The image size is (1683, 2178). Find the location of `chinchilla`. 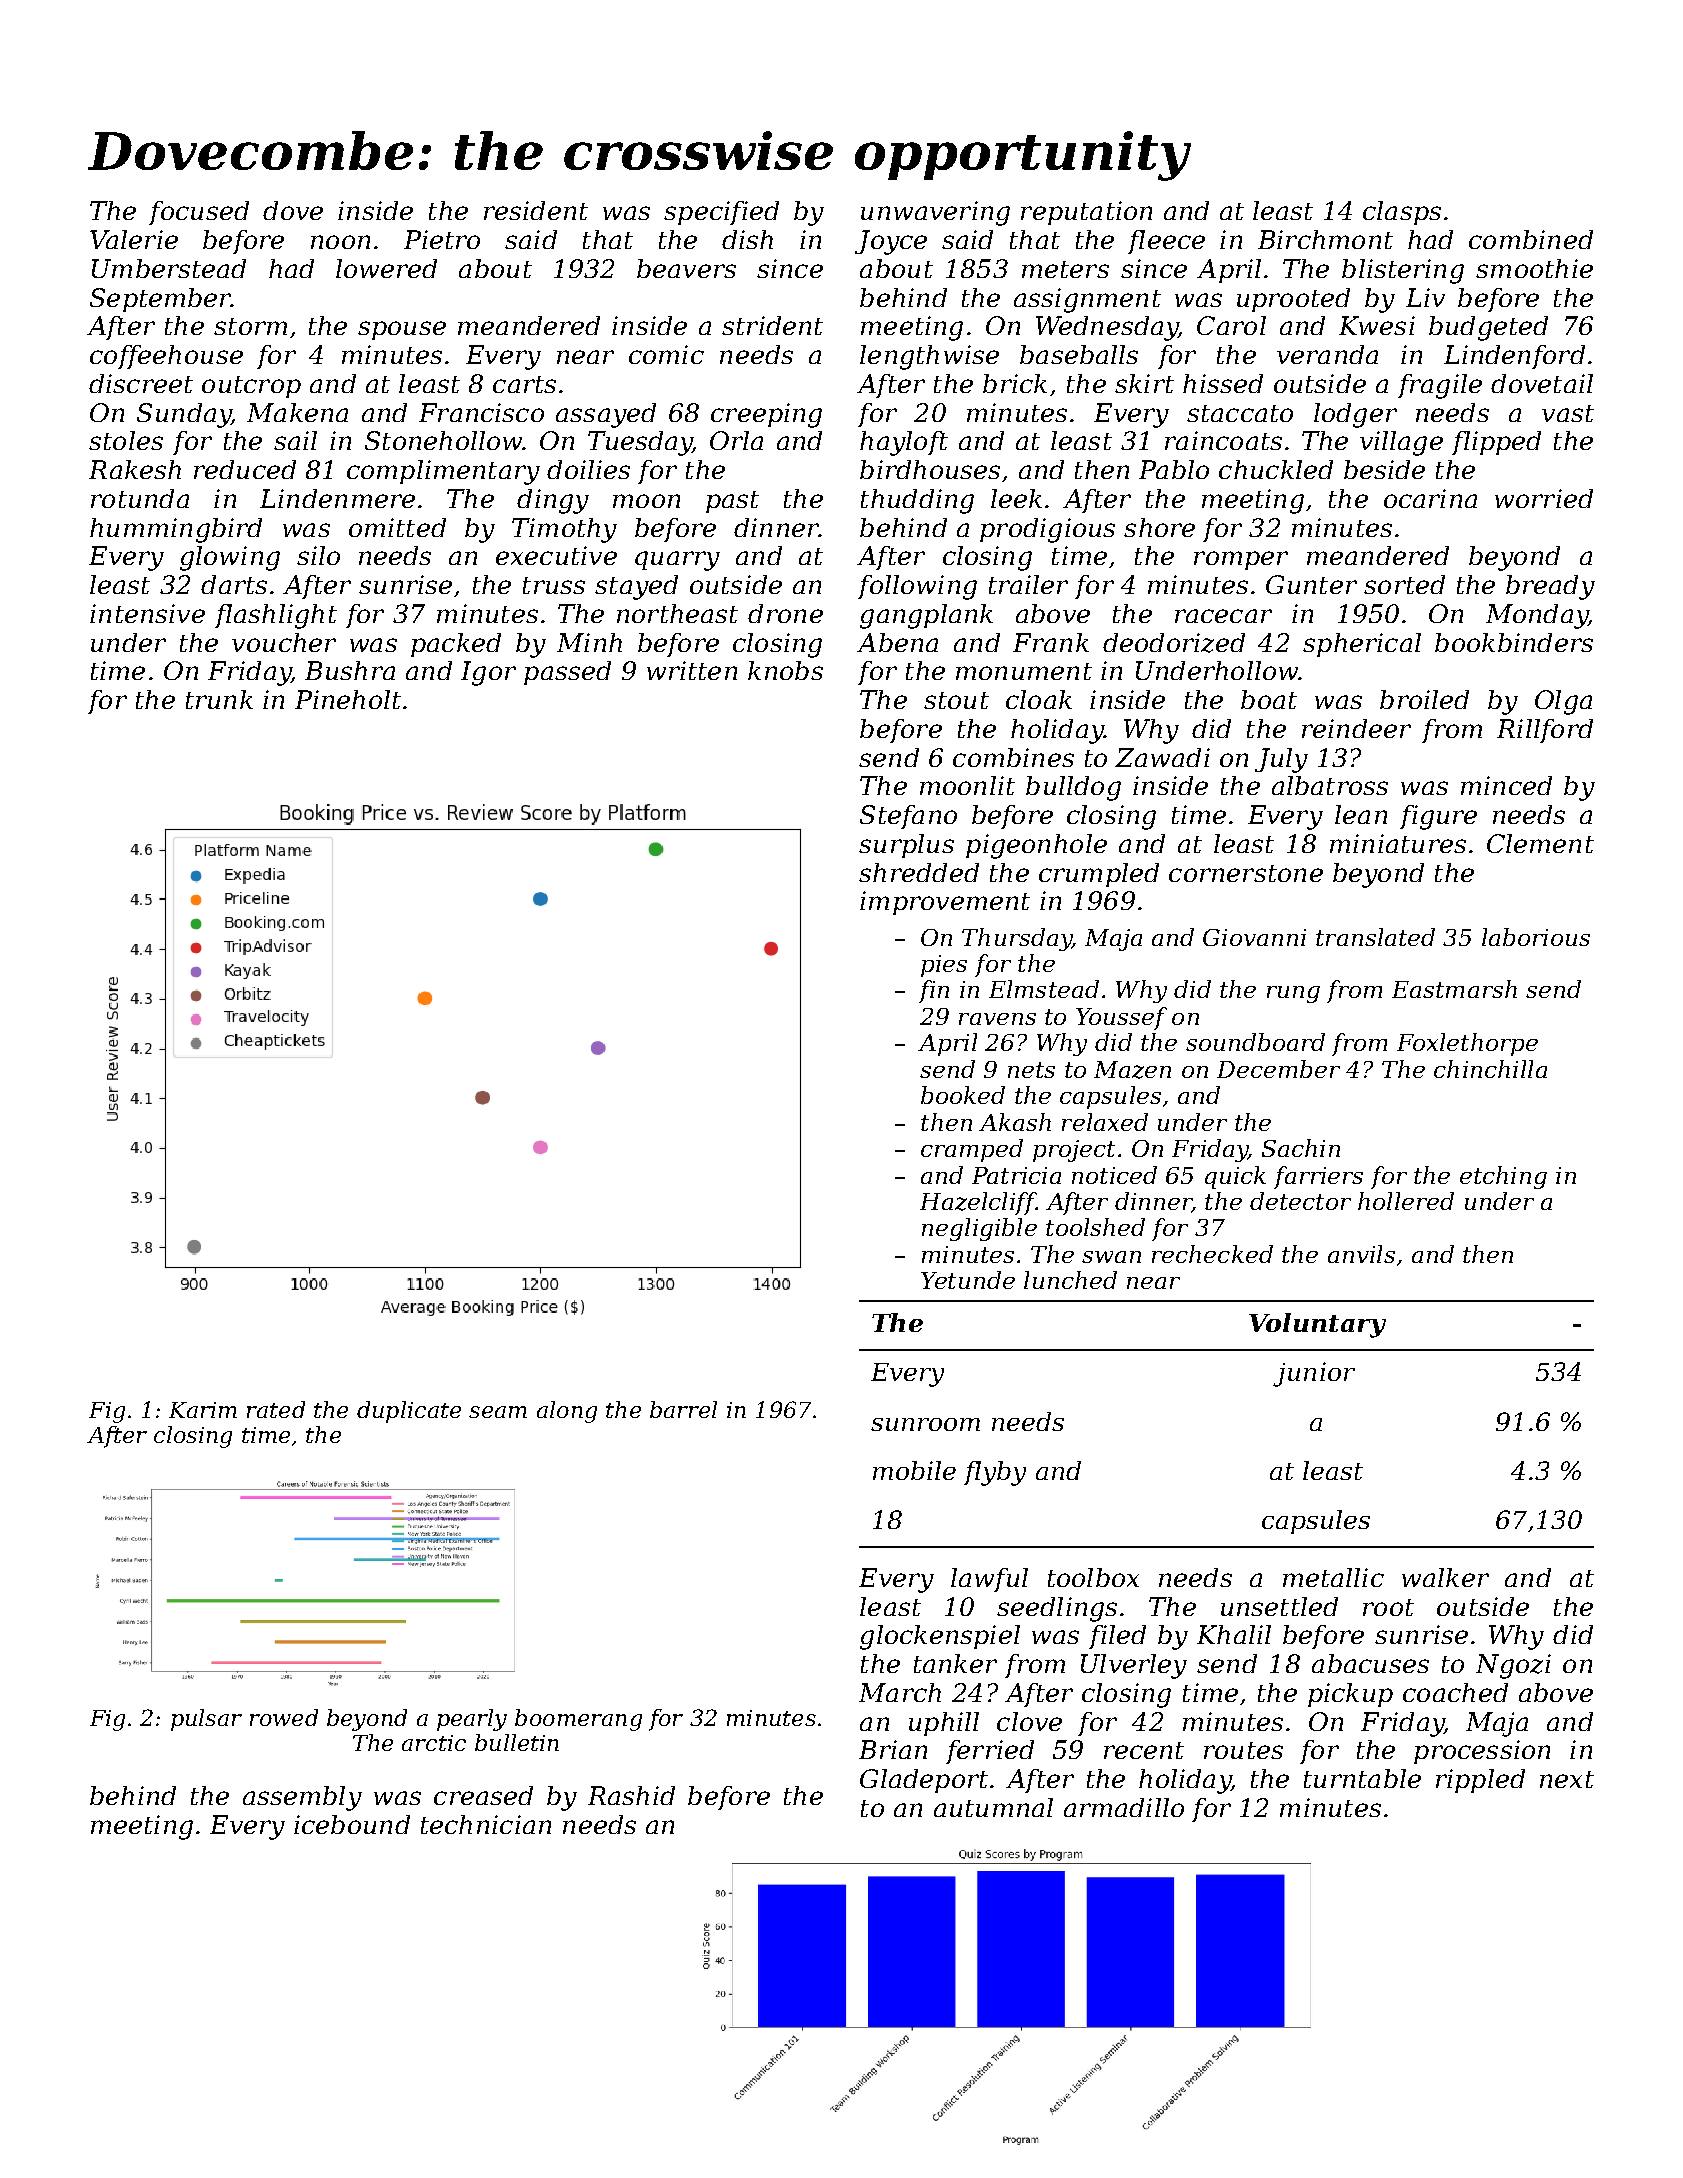

chinchilla is located at coordinates (1490, 1069).
